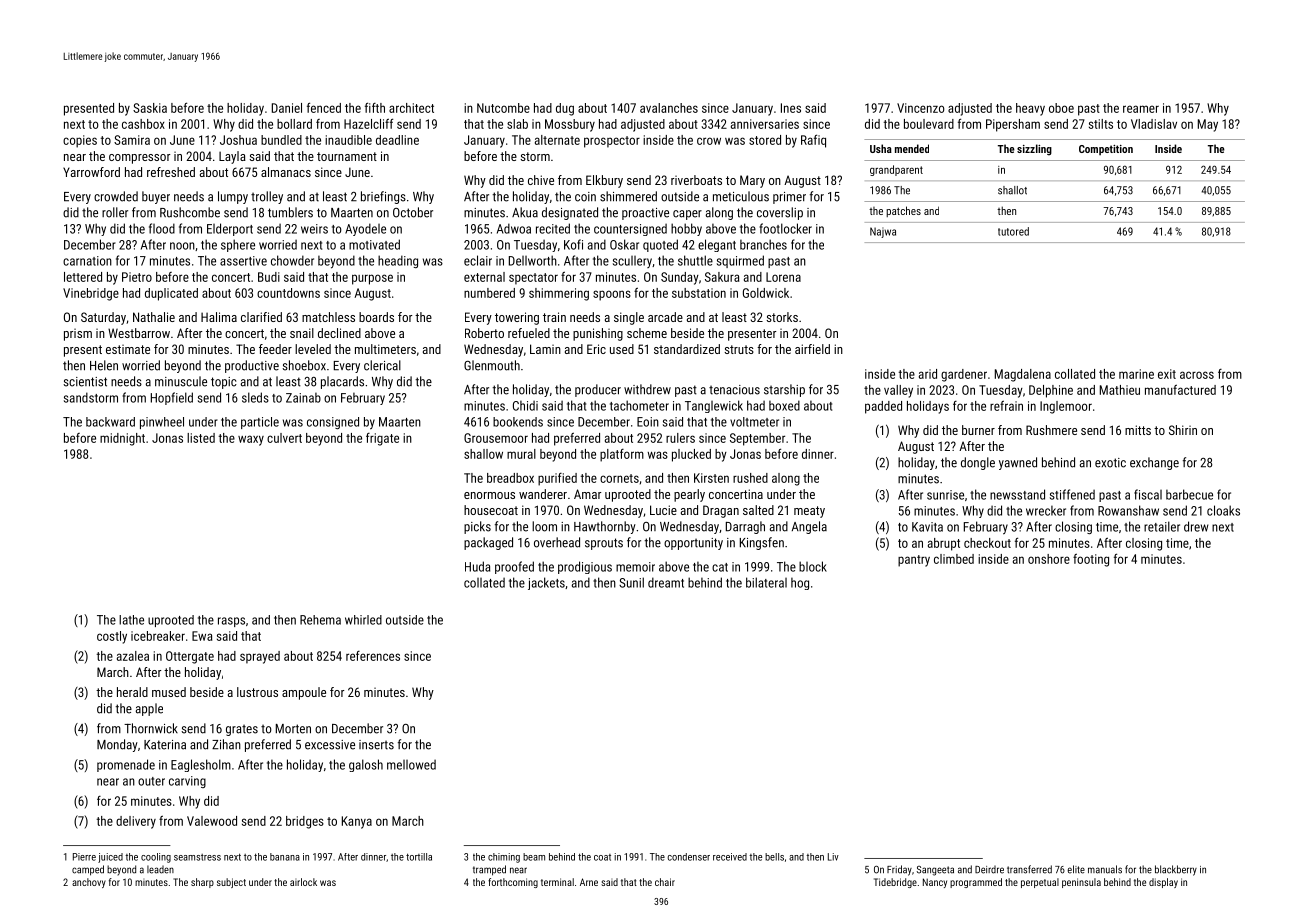 The width and height of the image is (1308, 924). I want to click on Sunday, so click(680, 278).
